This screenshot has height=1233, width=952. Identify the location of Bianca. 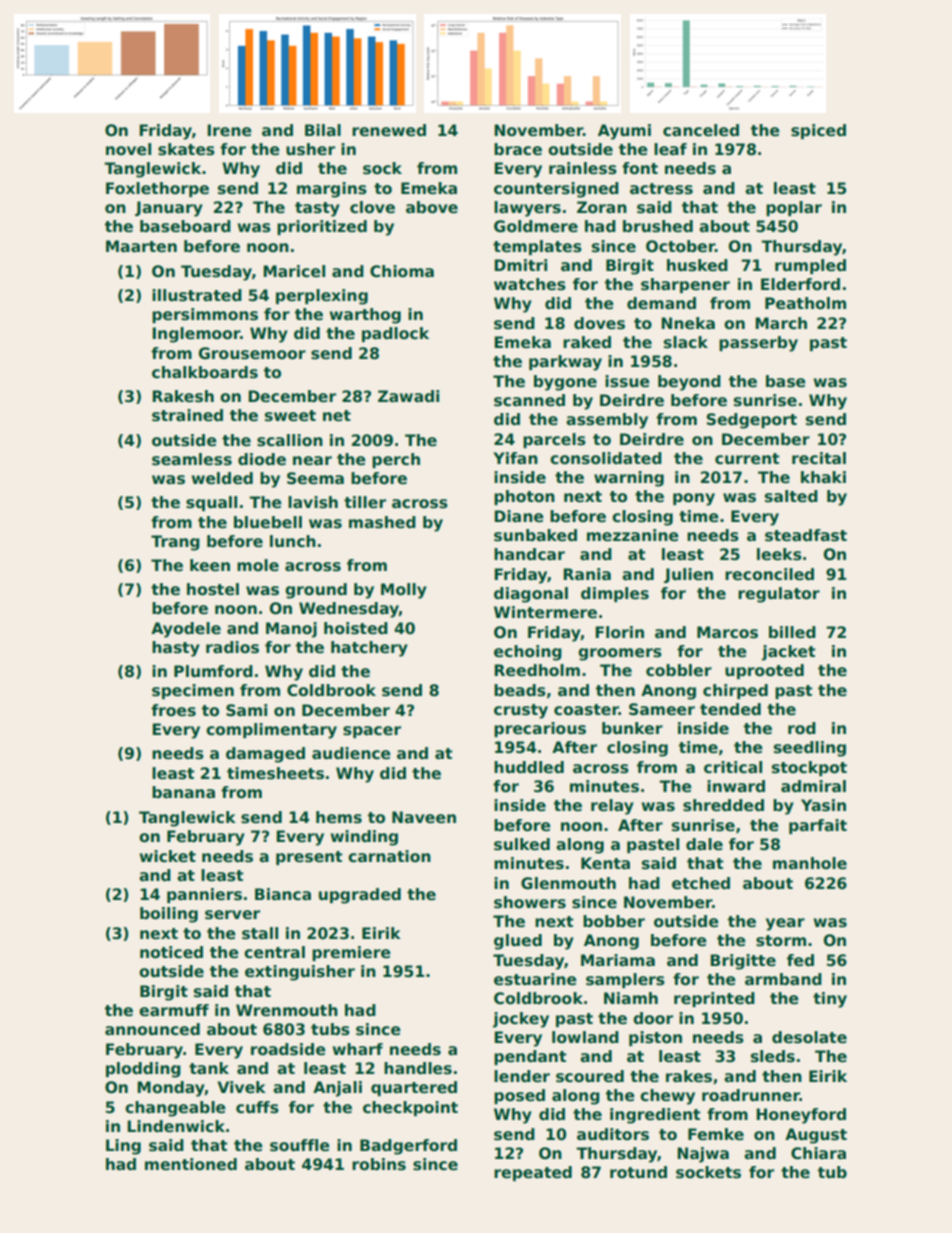
(283, 894).
